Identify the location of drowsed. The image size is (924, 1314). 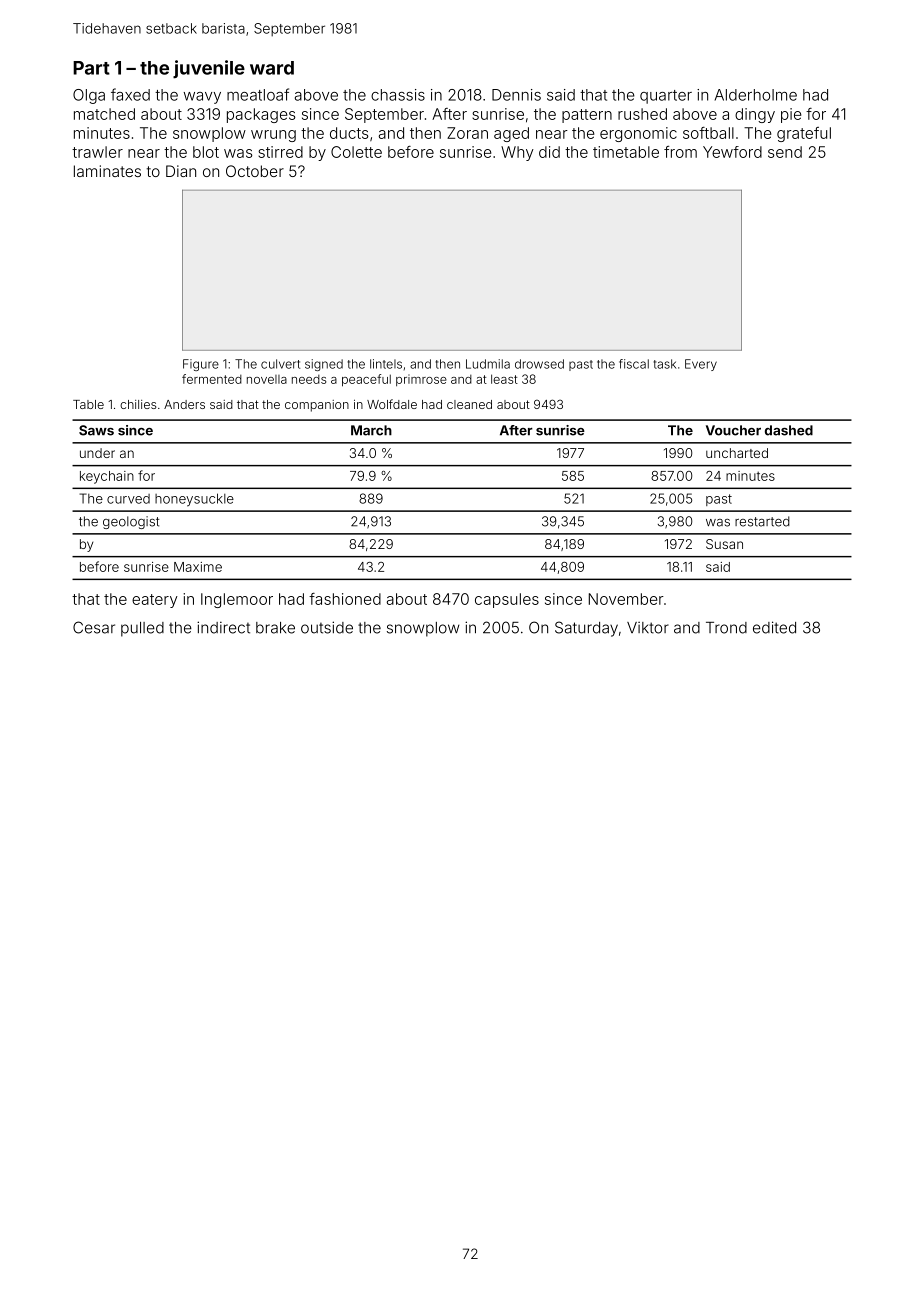
(539, 364).
